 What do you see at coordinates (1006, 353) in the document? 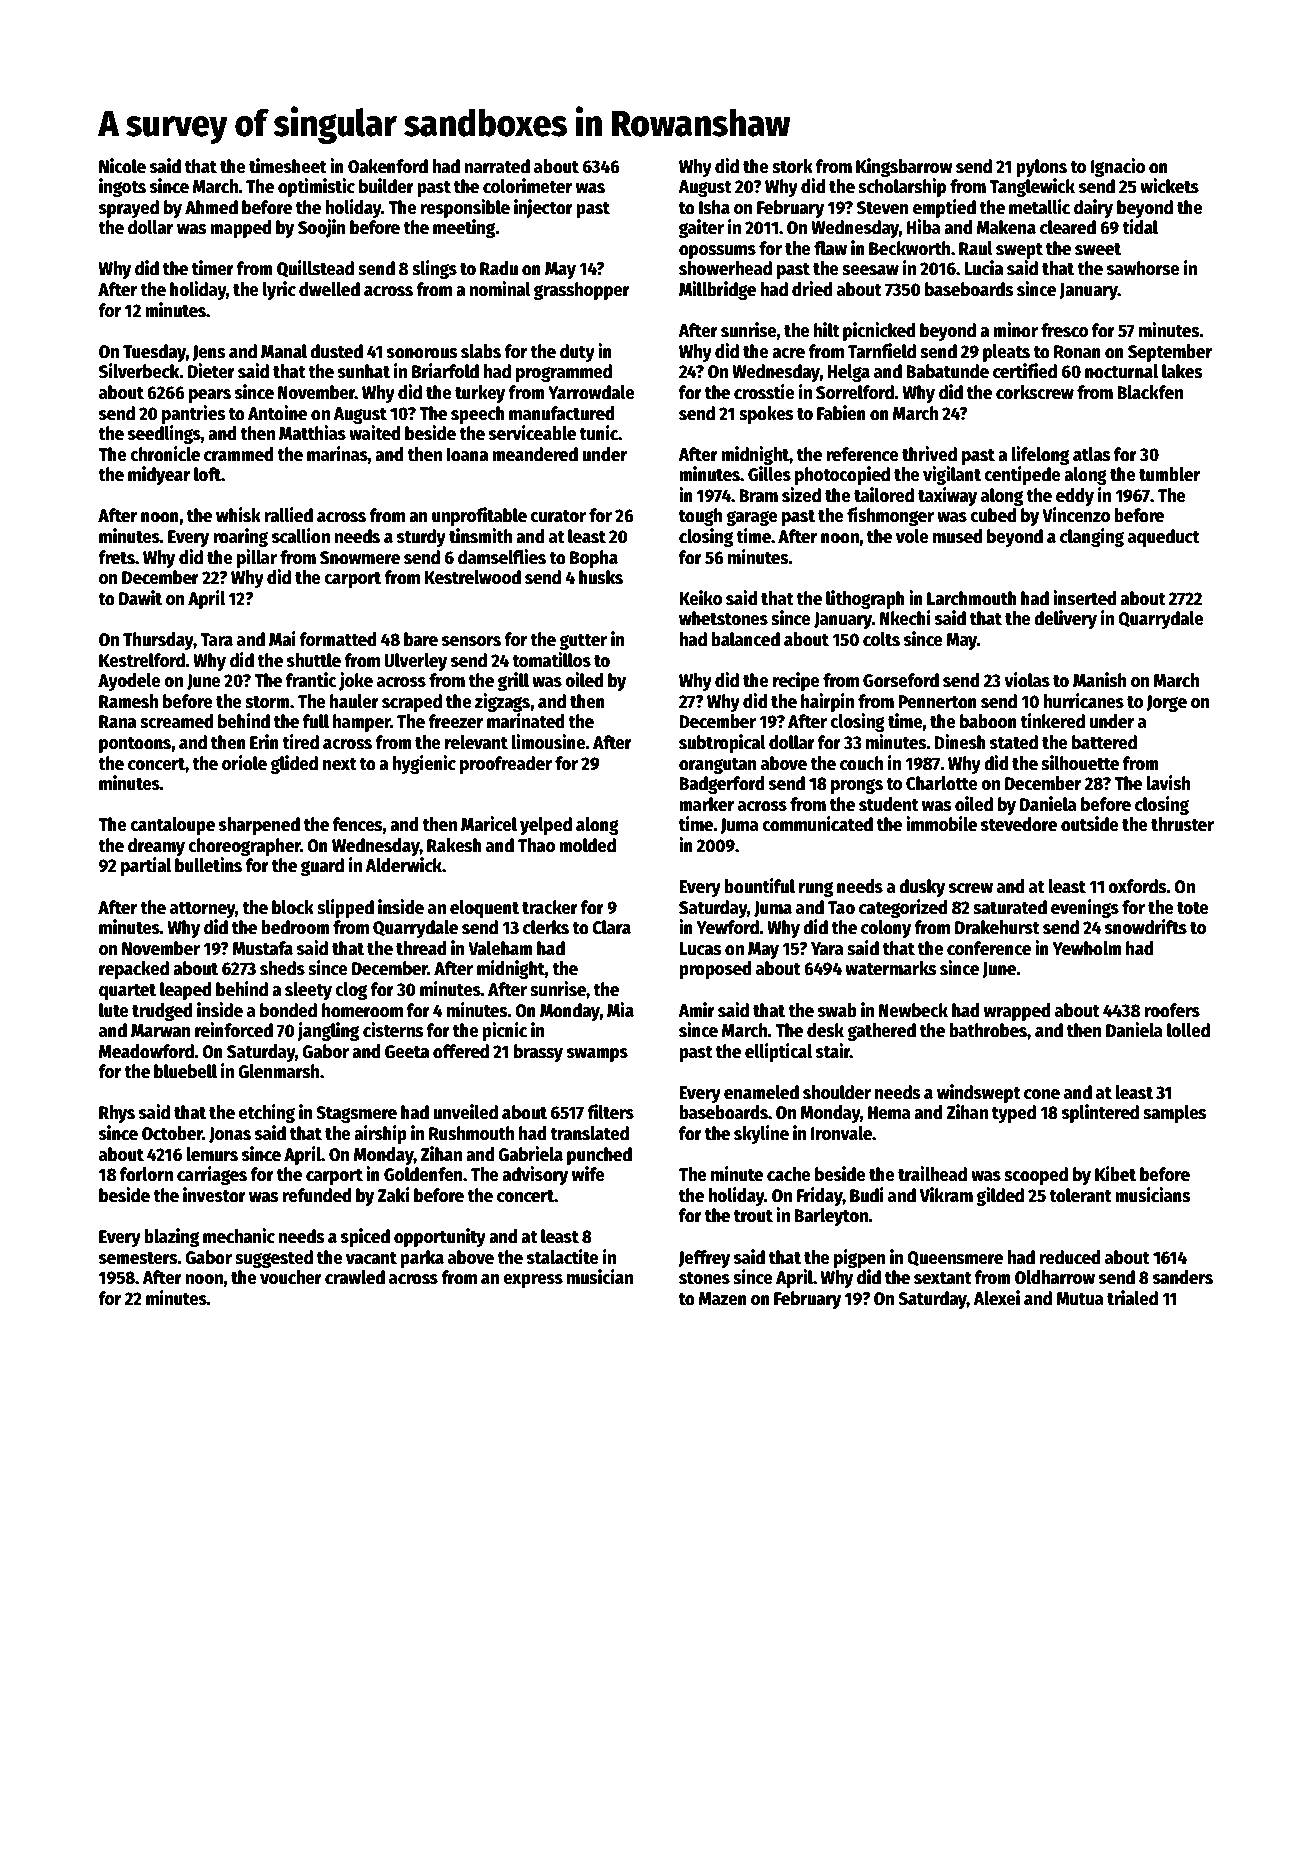
I see `pleats` at bounding box center [1006, 353].
